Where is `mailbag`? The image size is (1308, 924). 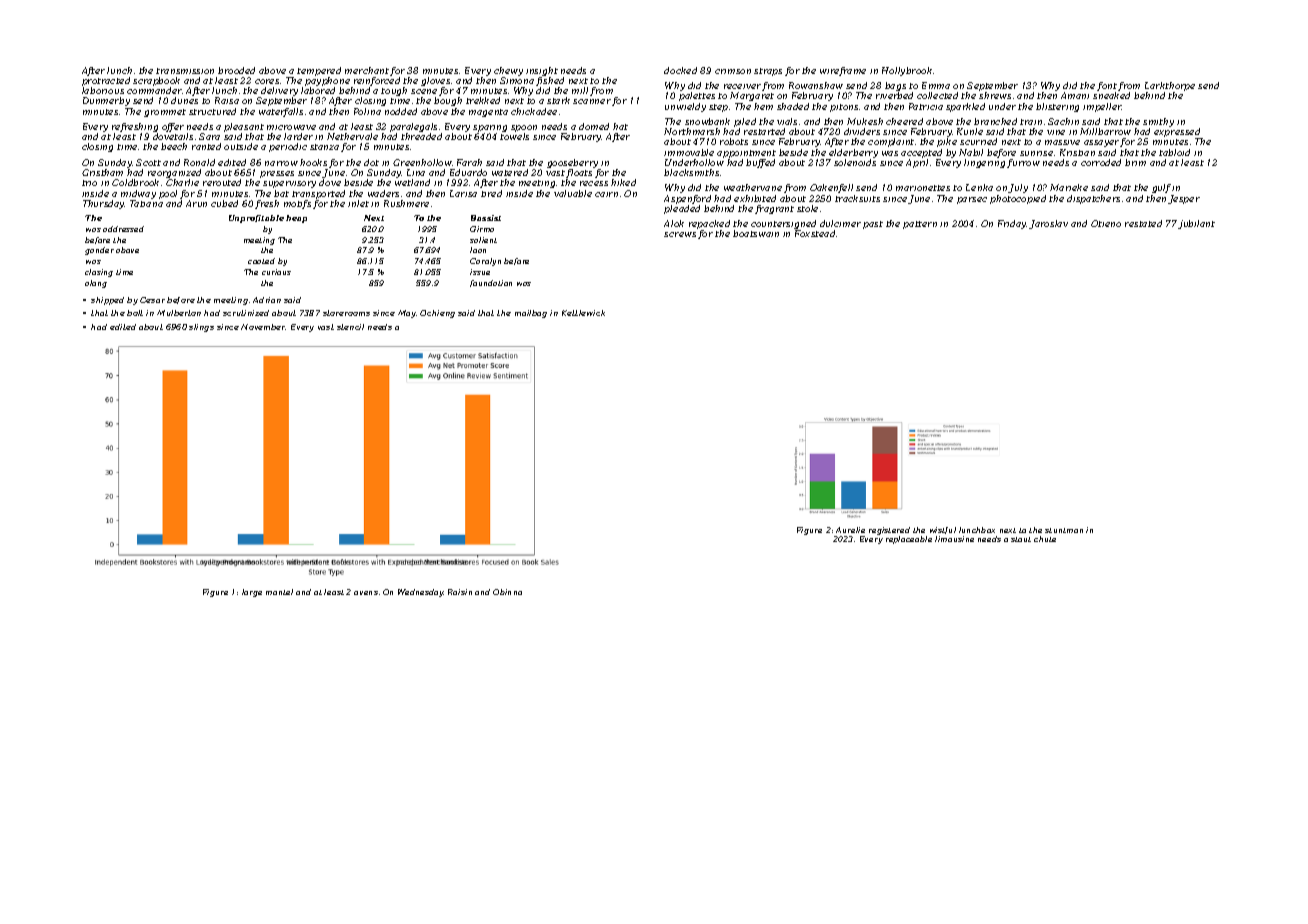 mailbag is located at coordinates (531, 314).
